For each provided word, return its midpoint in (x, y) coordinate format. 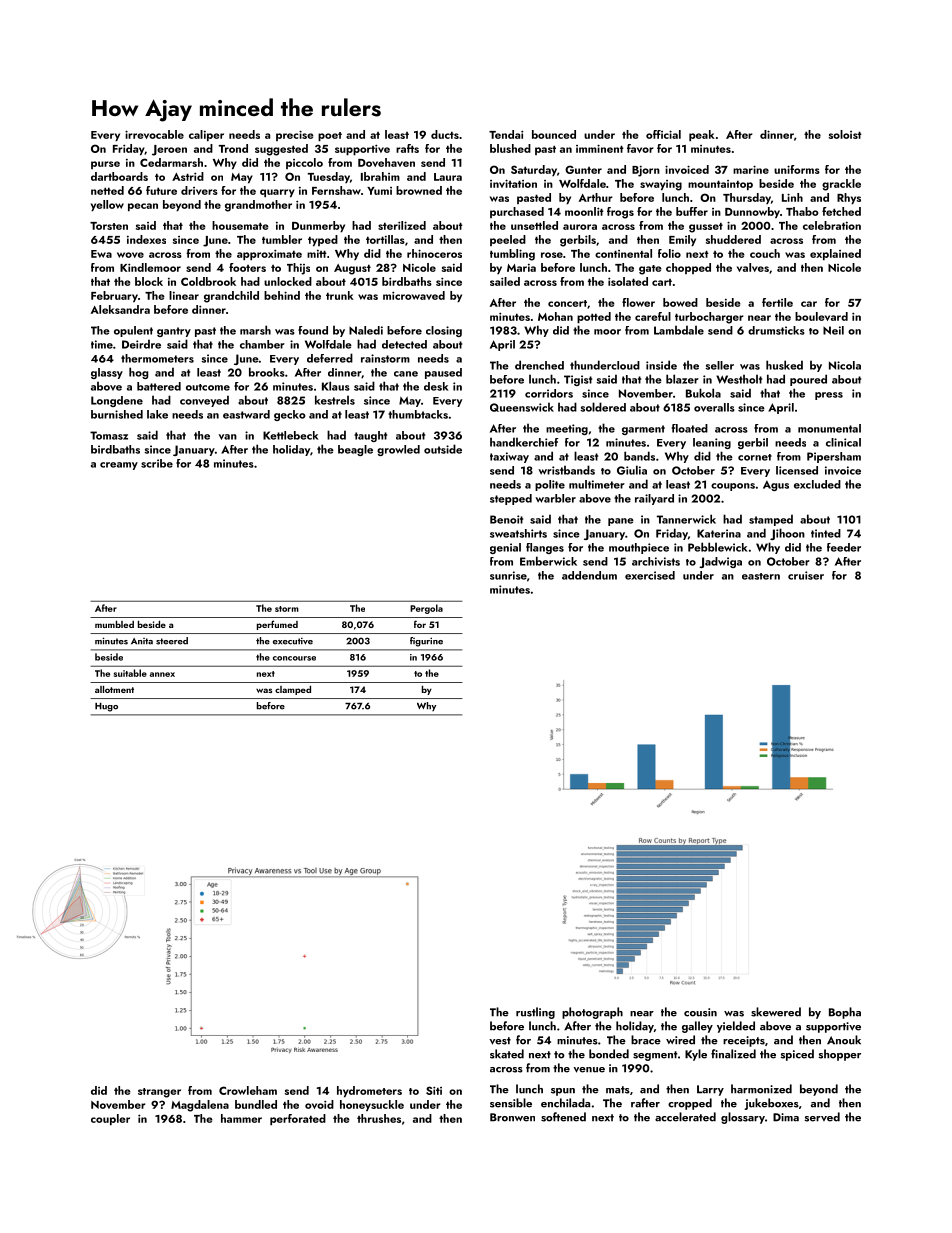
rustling (535, 1013)
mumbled (114, 624)
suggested (281, 150)
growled (398, 450)
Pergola (426, 609)
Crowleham (248, 1090)
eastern (761, 576)
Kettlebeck (290, 435)
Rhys (849, 198)
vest (500, 1041)
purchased (517, 212)
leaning (712, 443)
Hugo (106, 707)
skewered (776, 1012)
